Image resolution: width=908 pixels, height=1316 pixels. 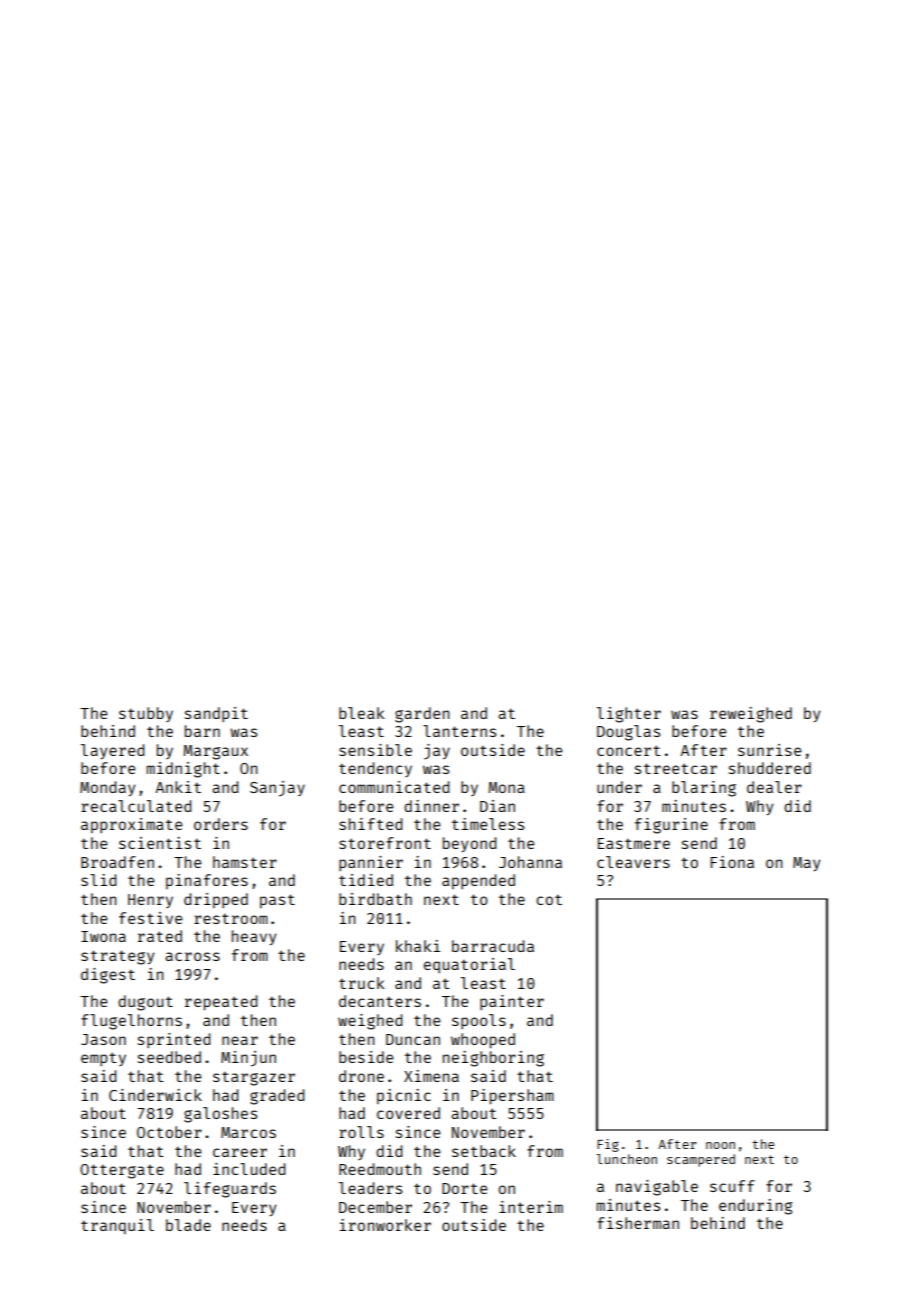 I want to click on tranquil, so click(x=117, y=1226).
